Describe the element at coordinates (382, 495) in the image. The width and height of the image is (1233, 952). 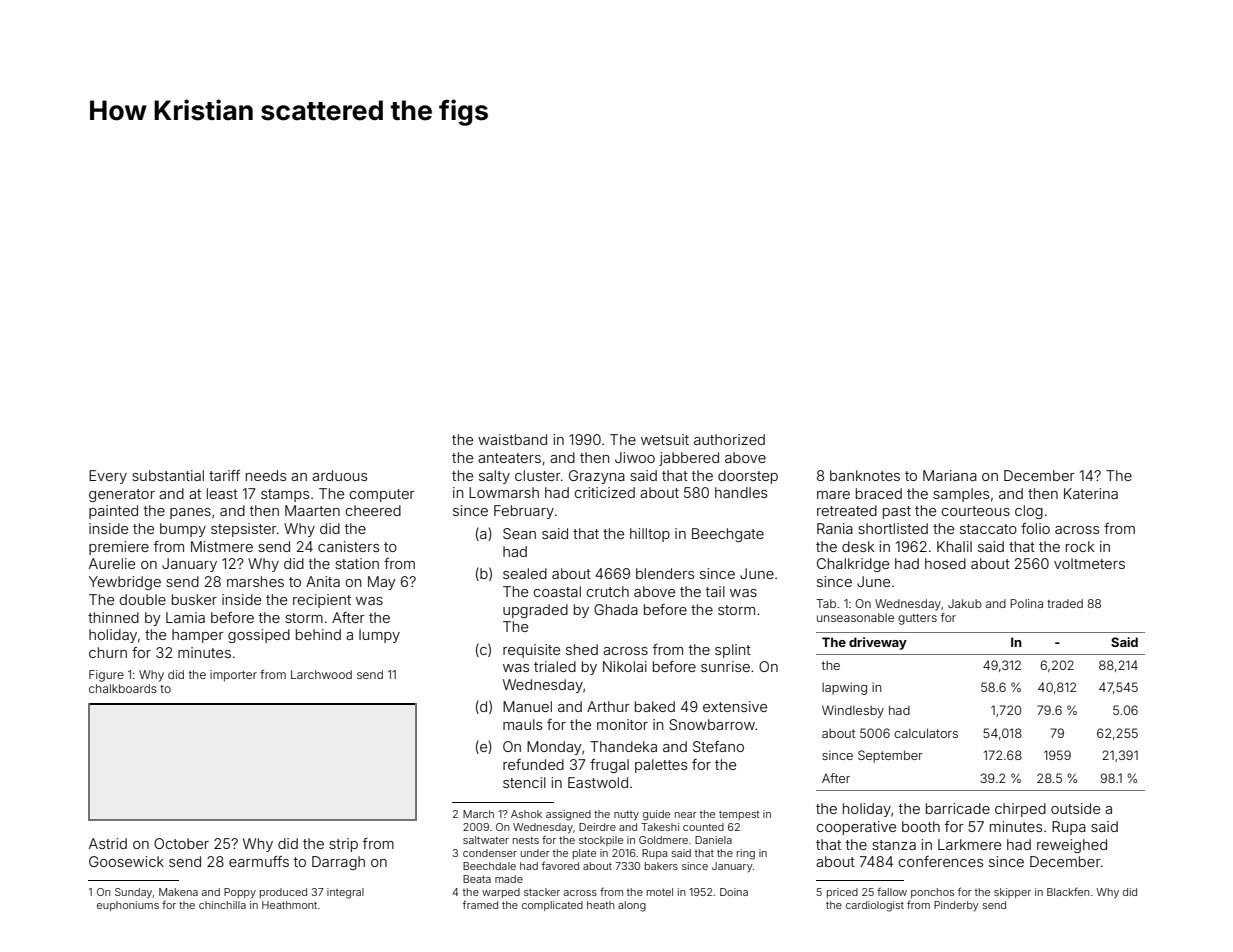
I see `computer` at that location.
